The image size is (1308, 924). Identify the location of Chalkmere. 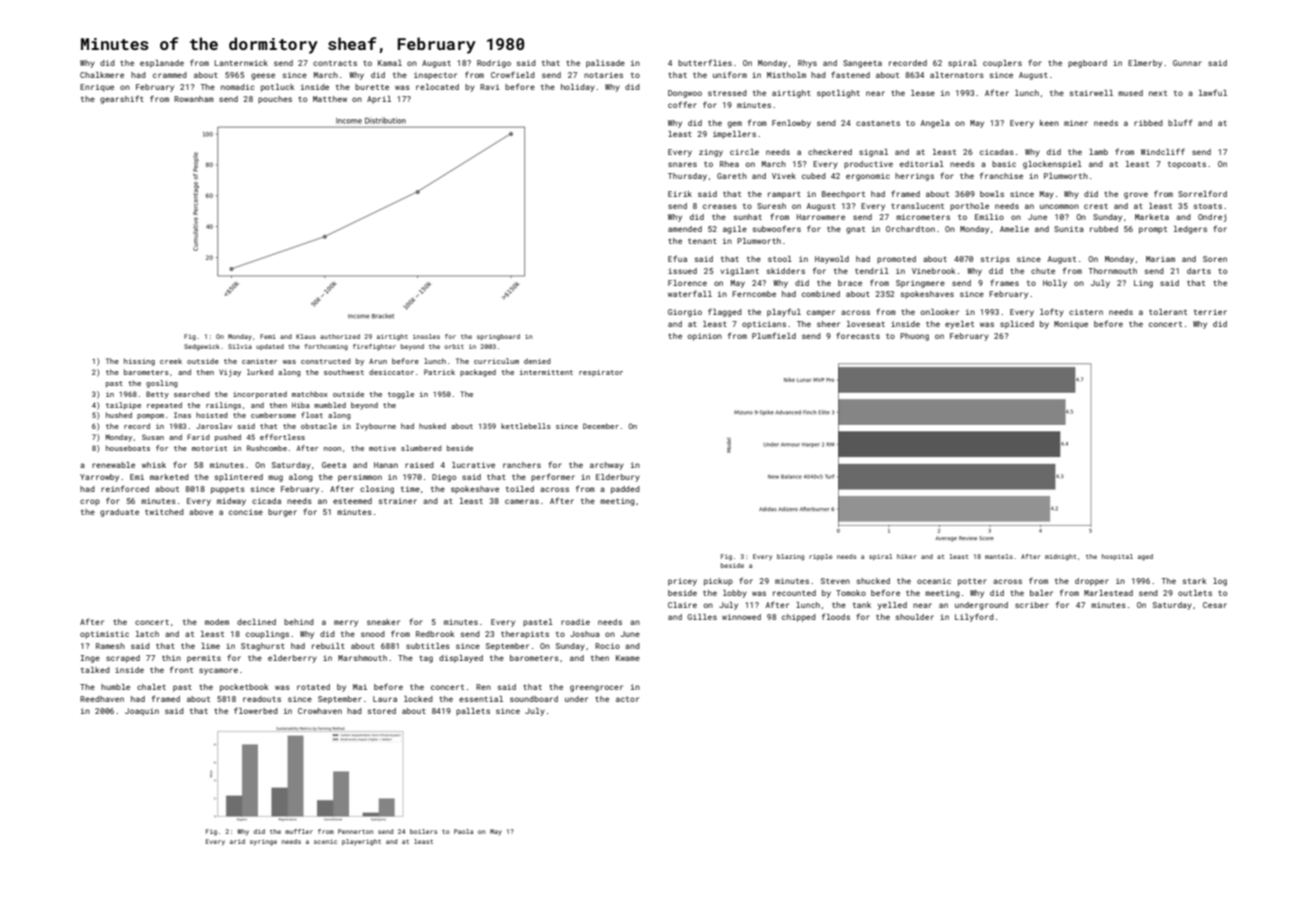
(102, 75).
